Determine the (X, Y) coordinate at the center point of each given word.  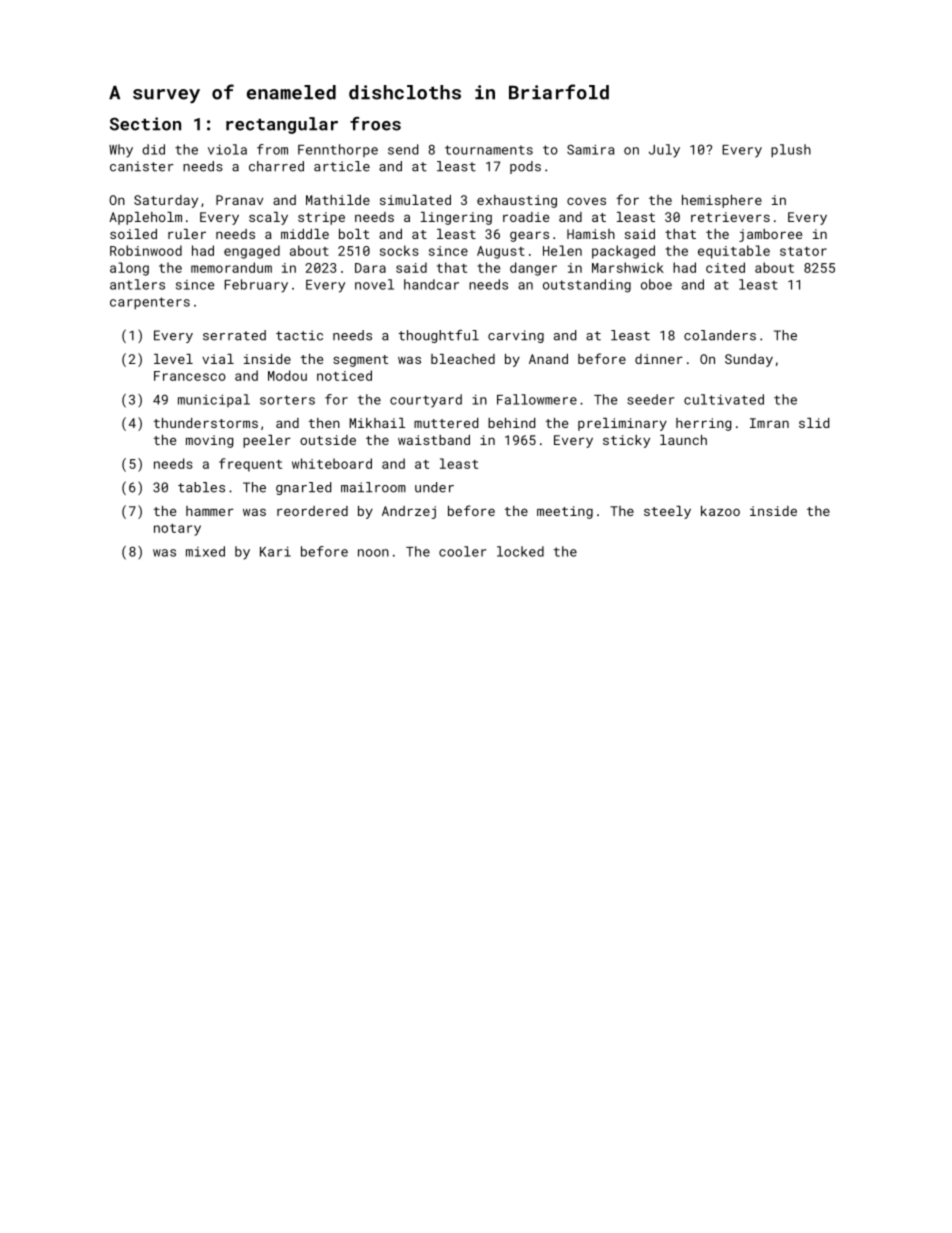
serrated (234, 335)
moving (209, 441)
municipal (214, 400)
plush (791, 150)
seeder (650, 399)
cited (725, 267)
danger (533, 269)
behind (511, 423)
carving (516, 336)
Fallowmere (537, 399)
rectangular (282, 125)
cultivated (724, 399)
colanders (720, 335)
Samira (590, 149)
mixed (205, 551)
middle (305, 234)
